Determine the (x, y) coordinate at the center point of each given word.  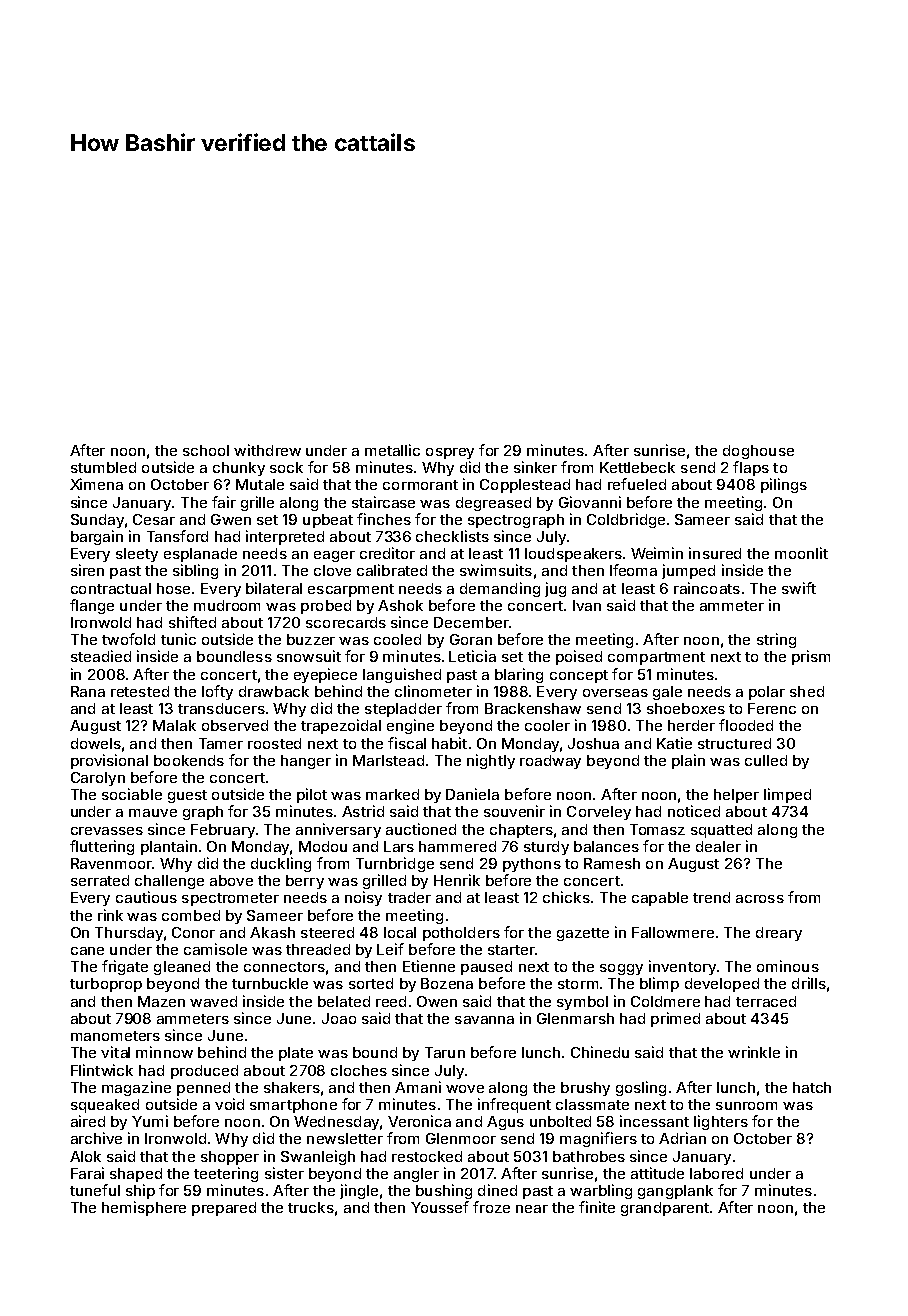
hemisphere (144, 1208)
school (206, 450)
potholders (461, 934)
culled (766, 760)
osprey (450, 453)
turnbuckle (270, 983)
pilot (312, 795)
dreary (779, 934)
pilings (784, 485)
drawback (274, 691)
